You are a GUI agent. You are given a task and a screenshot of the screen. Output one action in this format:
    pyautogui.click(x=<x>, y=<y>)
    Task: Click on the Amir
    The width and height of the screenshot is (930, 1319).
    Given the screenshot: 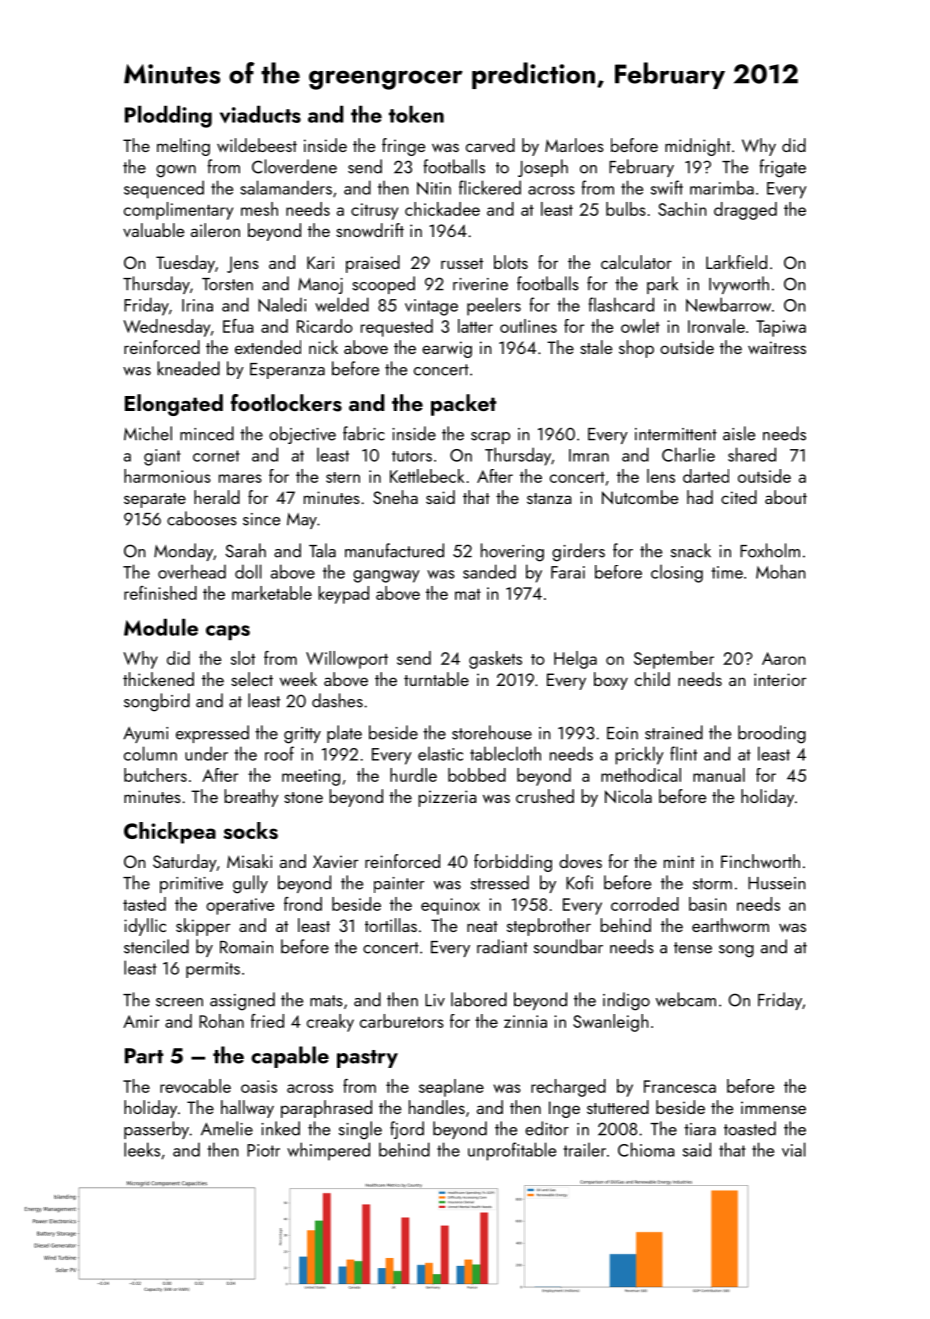 What is the action you would take?
    pyautogui.click(x=141, y=1021)
